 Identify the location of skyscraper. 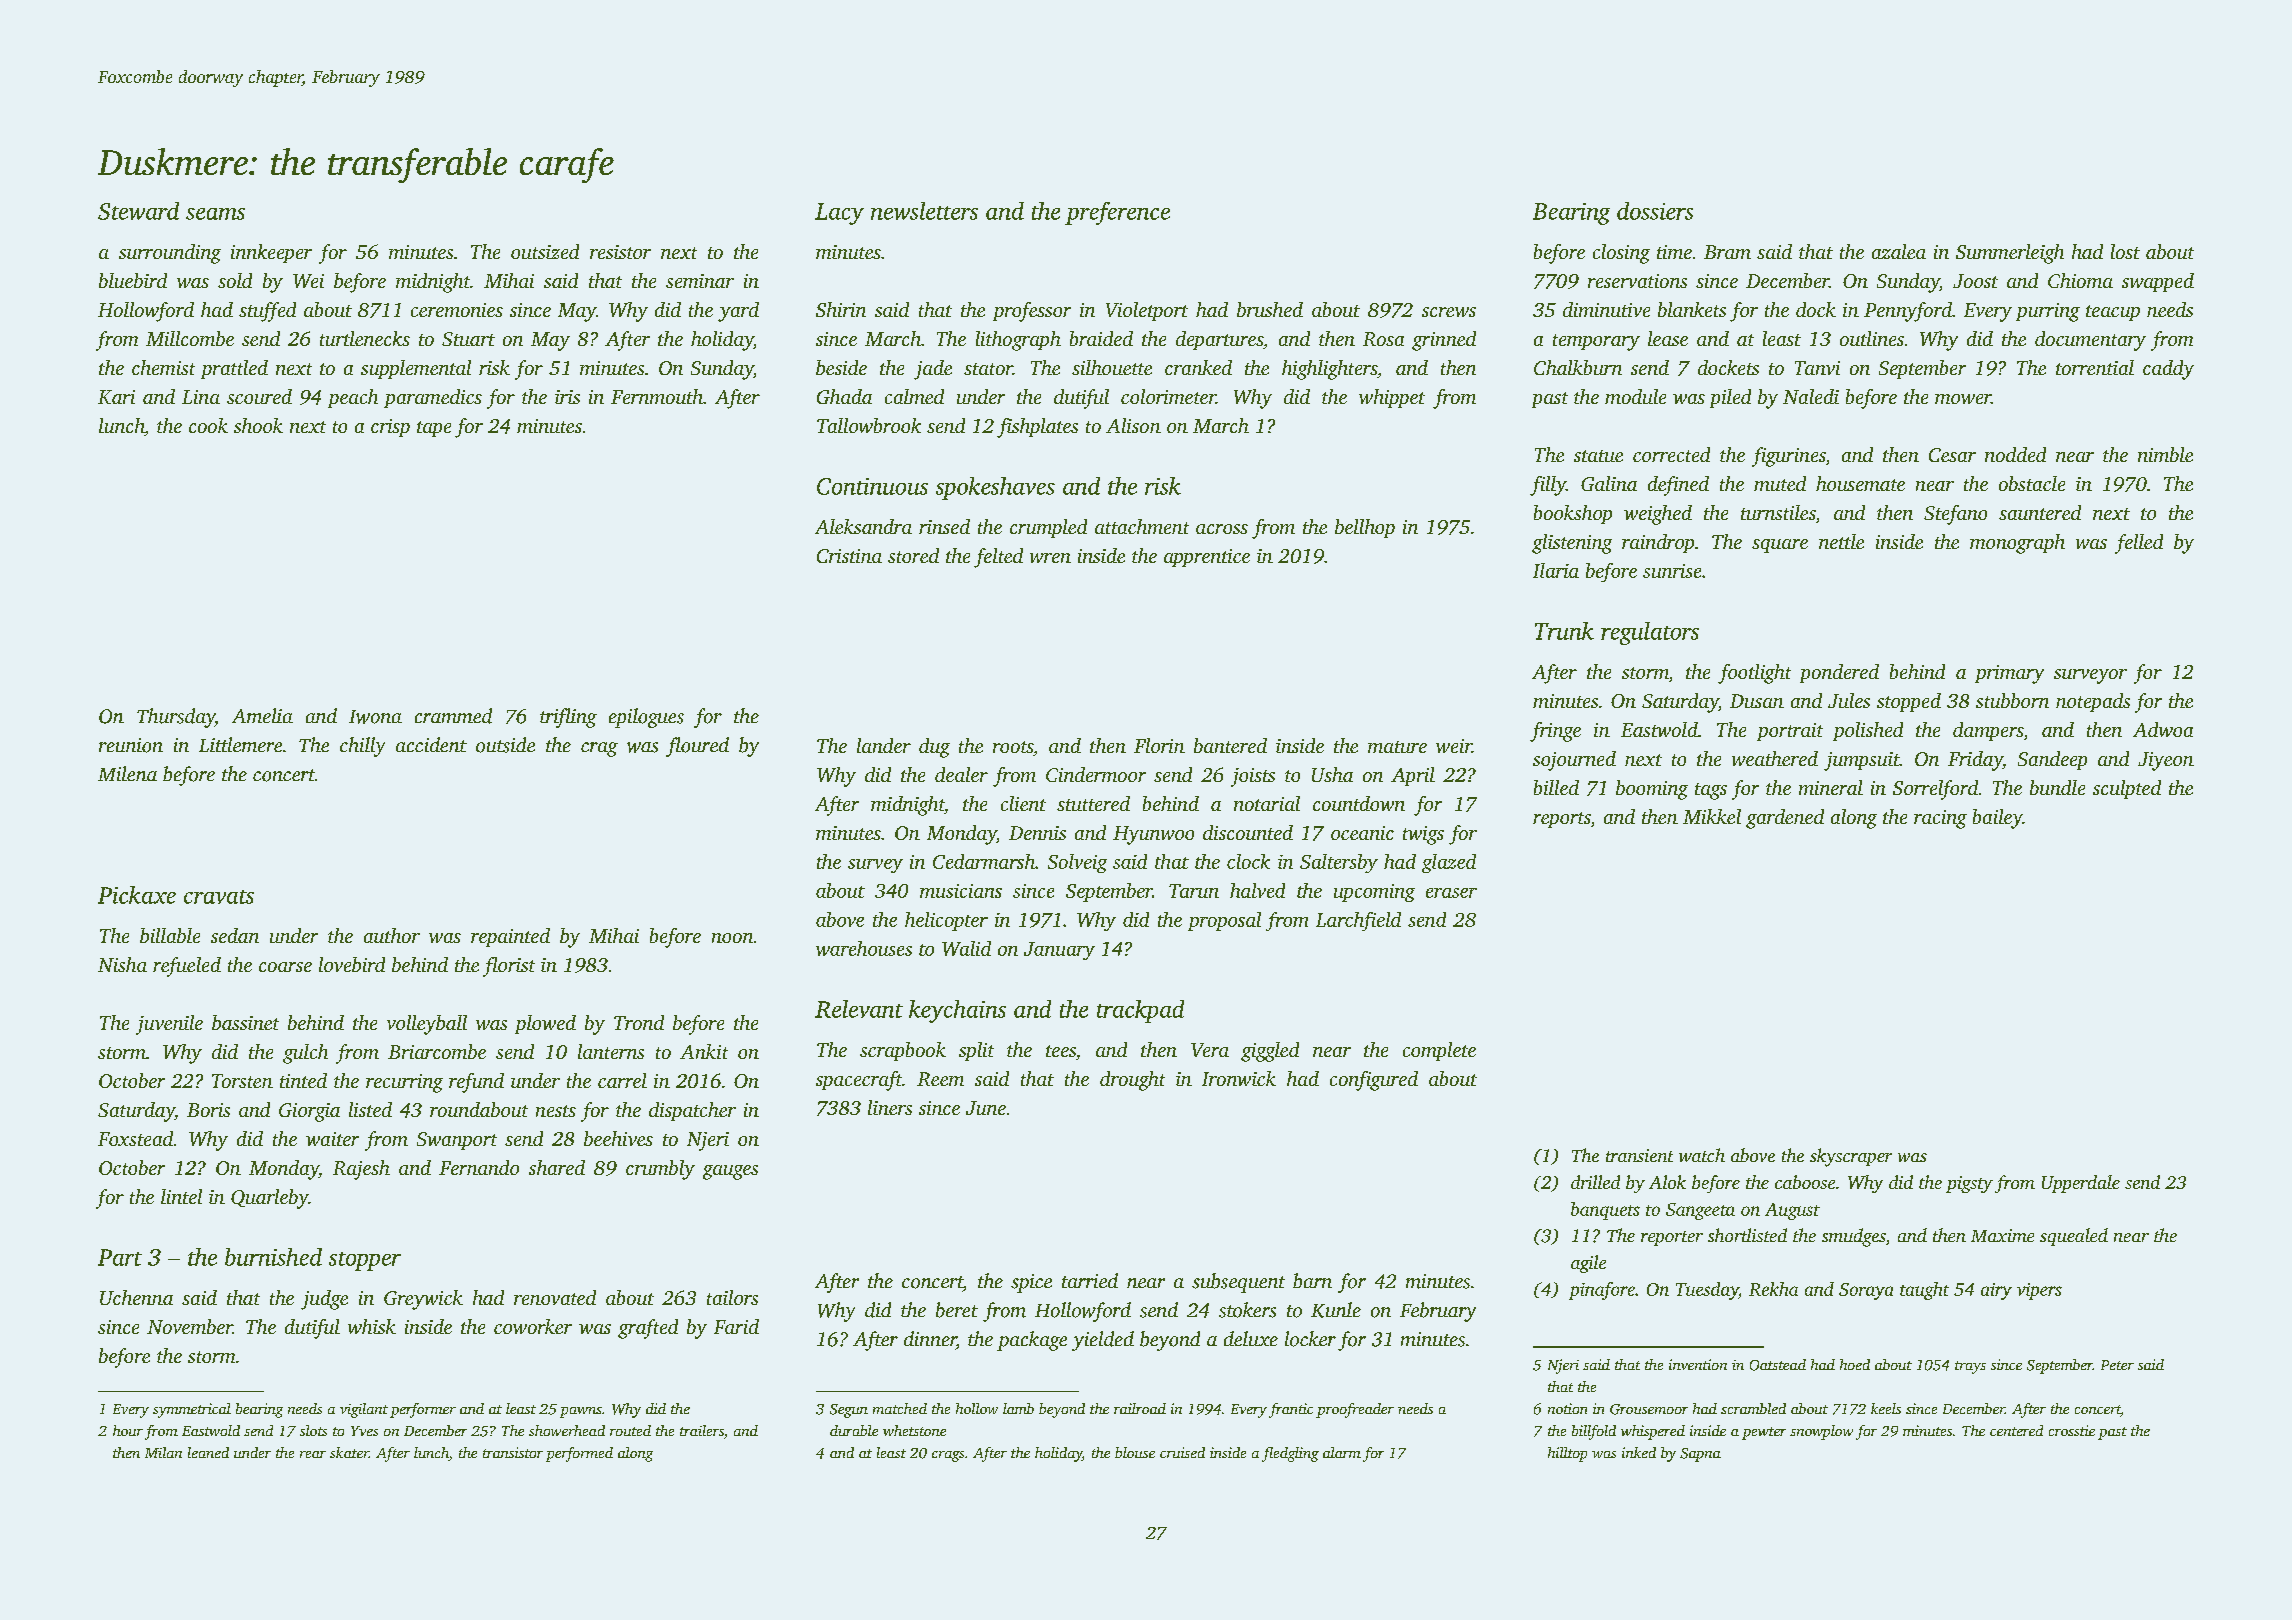
(1851, 1157).
